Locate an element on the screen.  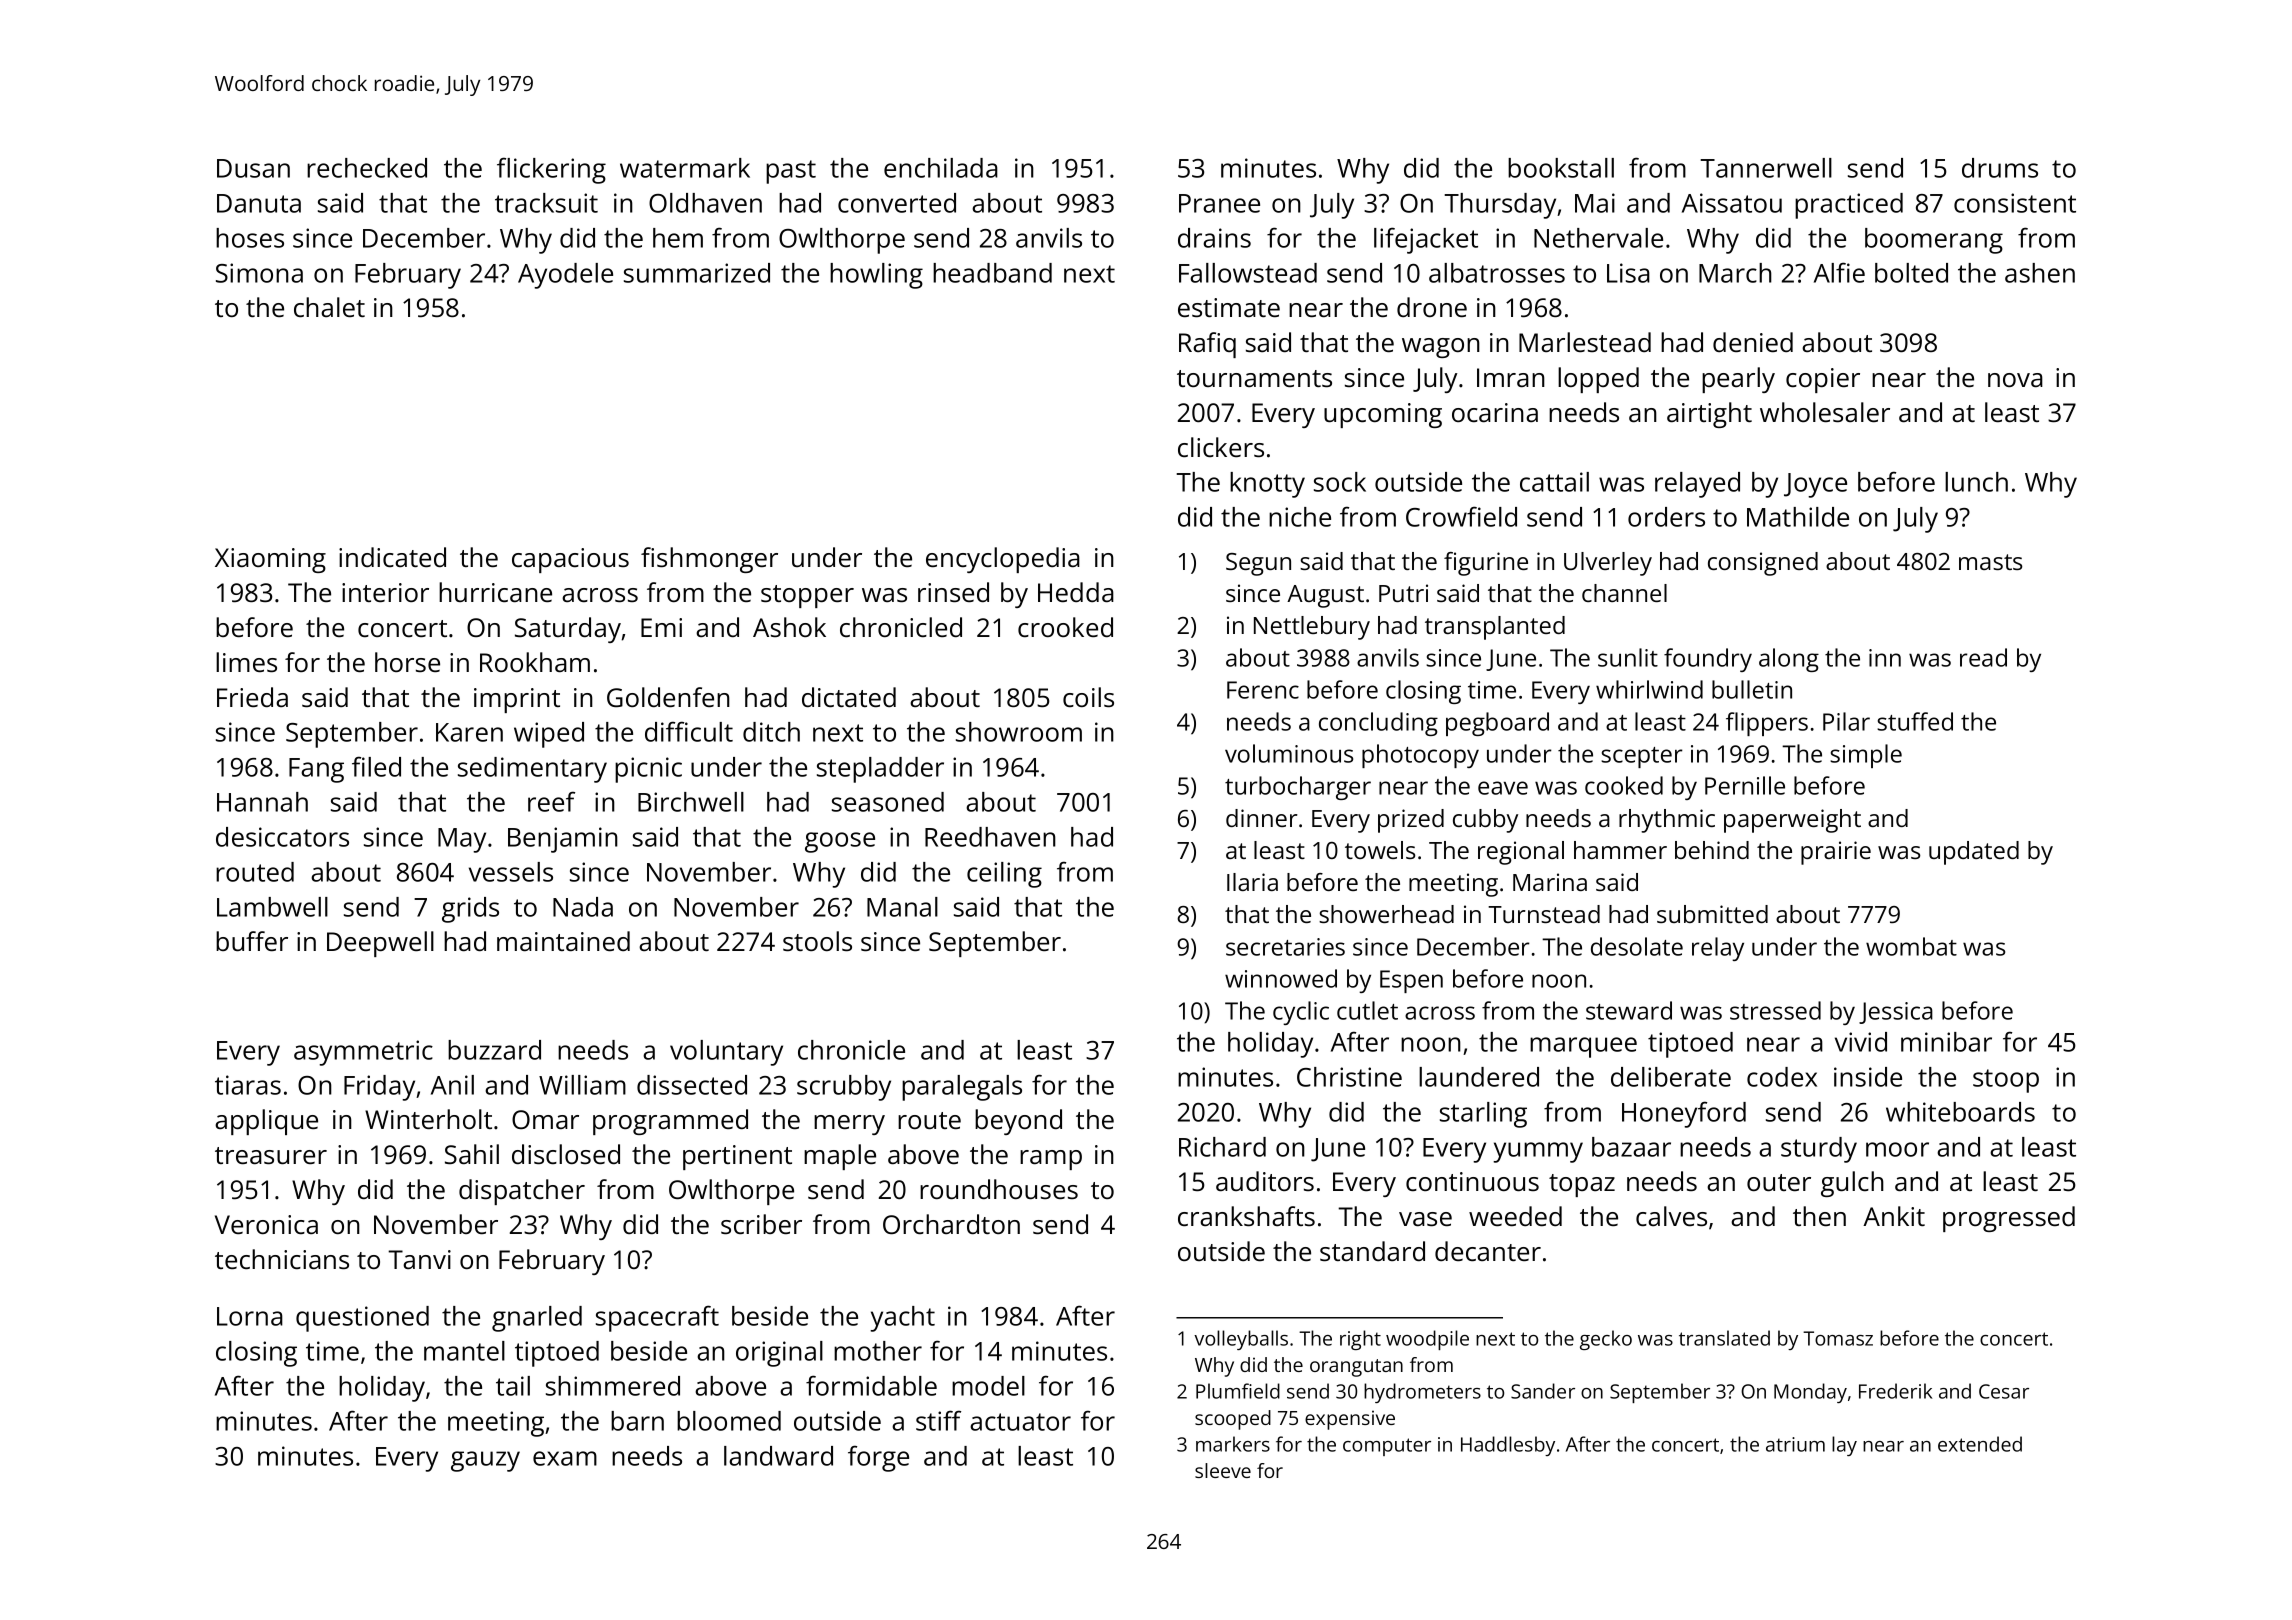
gauzy is located at coordinates (485, 1461).
